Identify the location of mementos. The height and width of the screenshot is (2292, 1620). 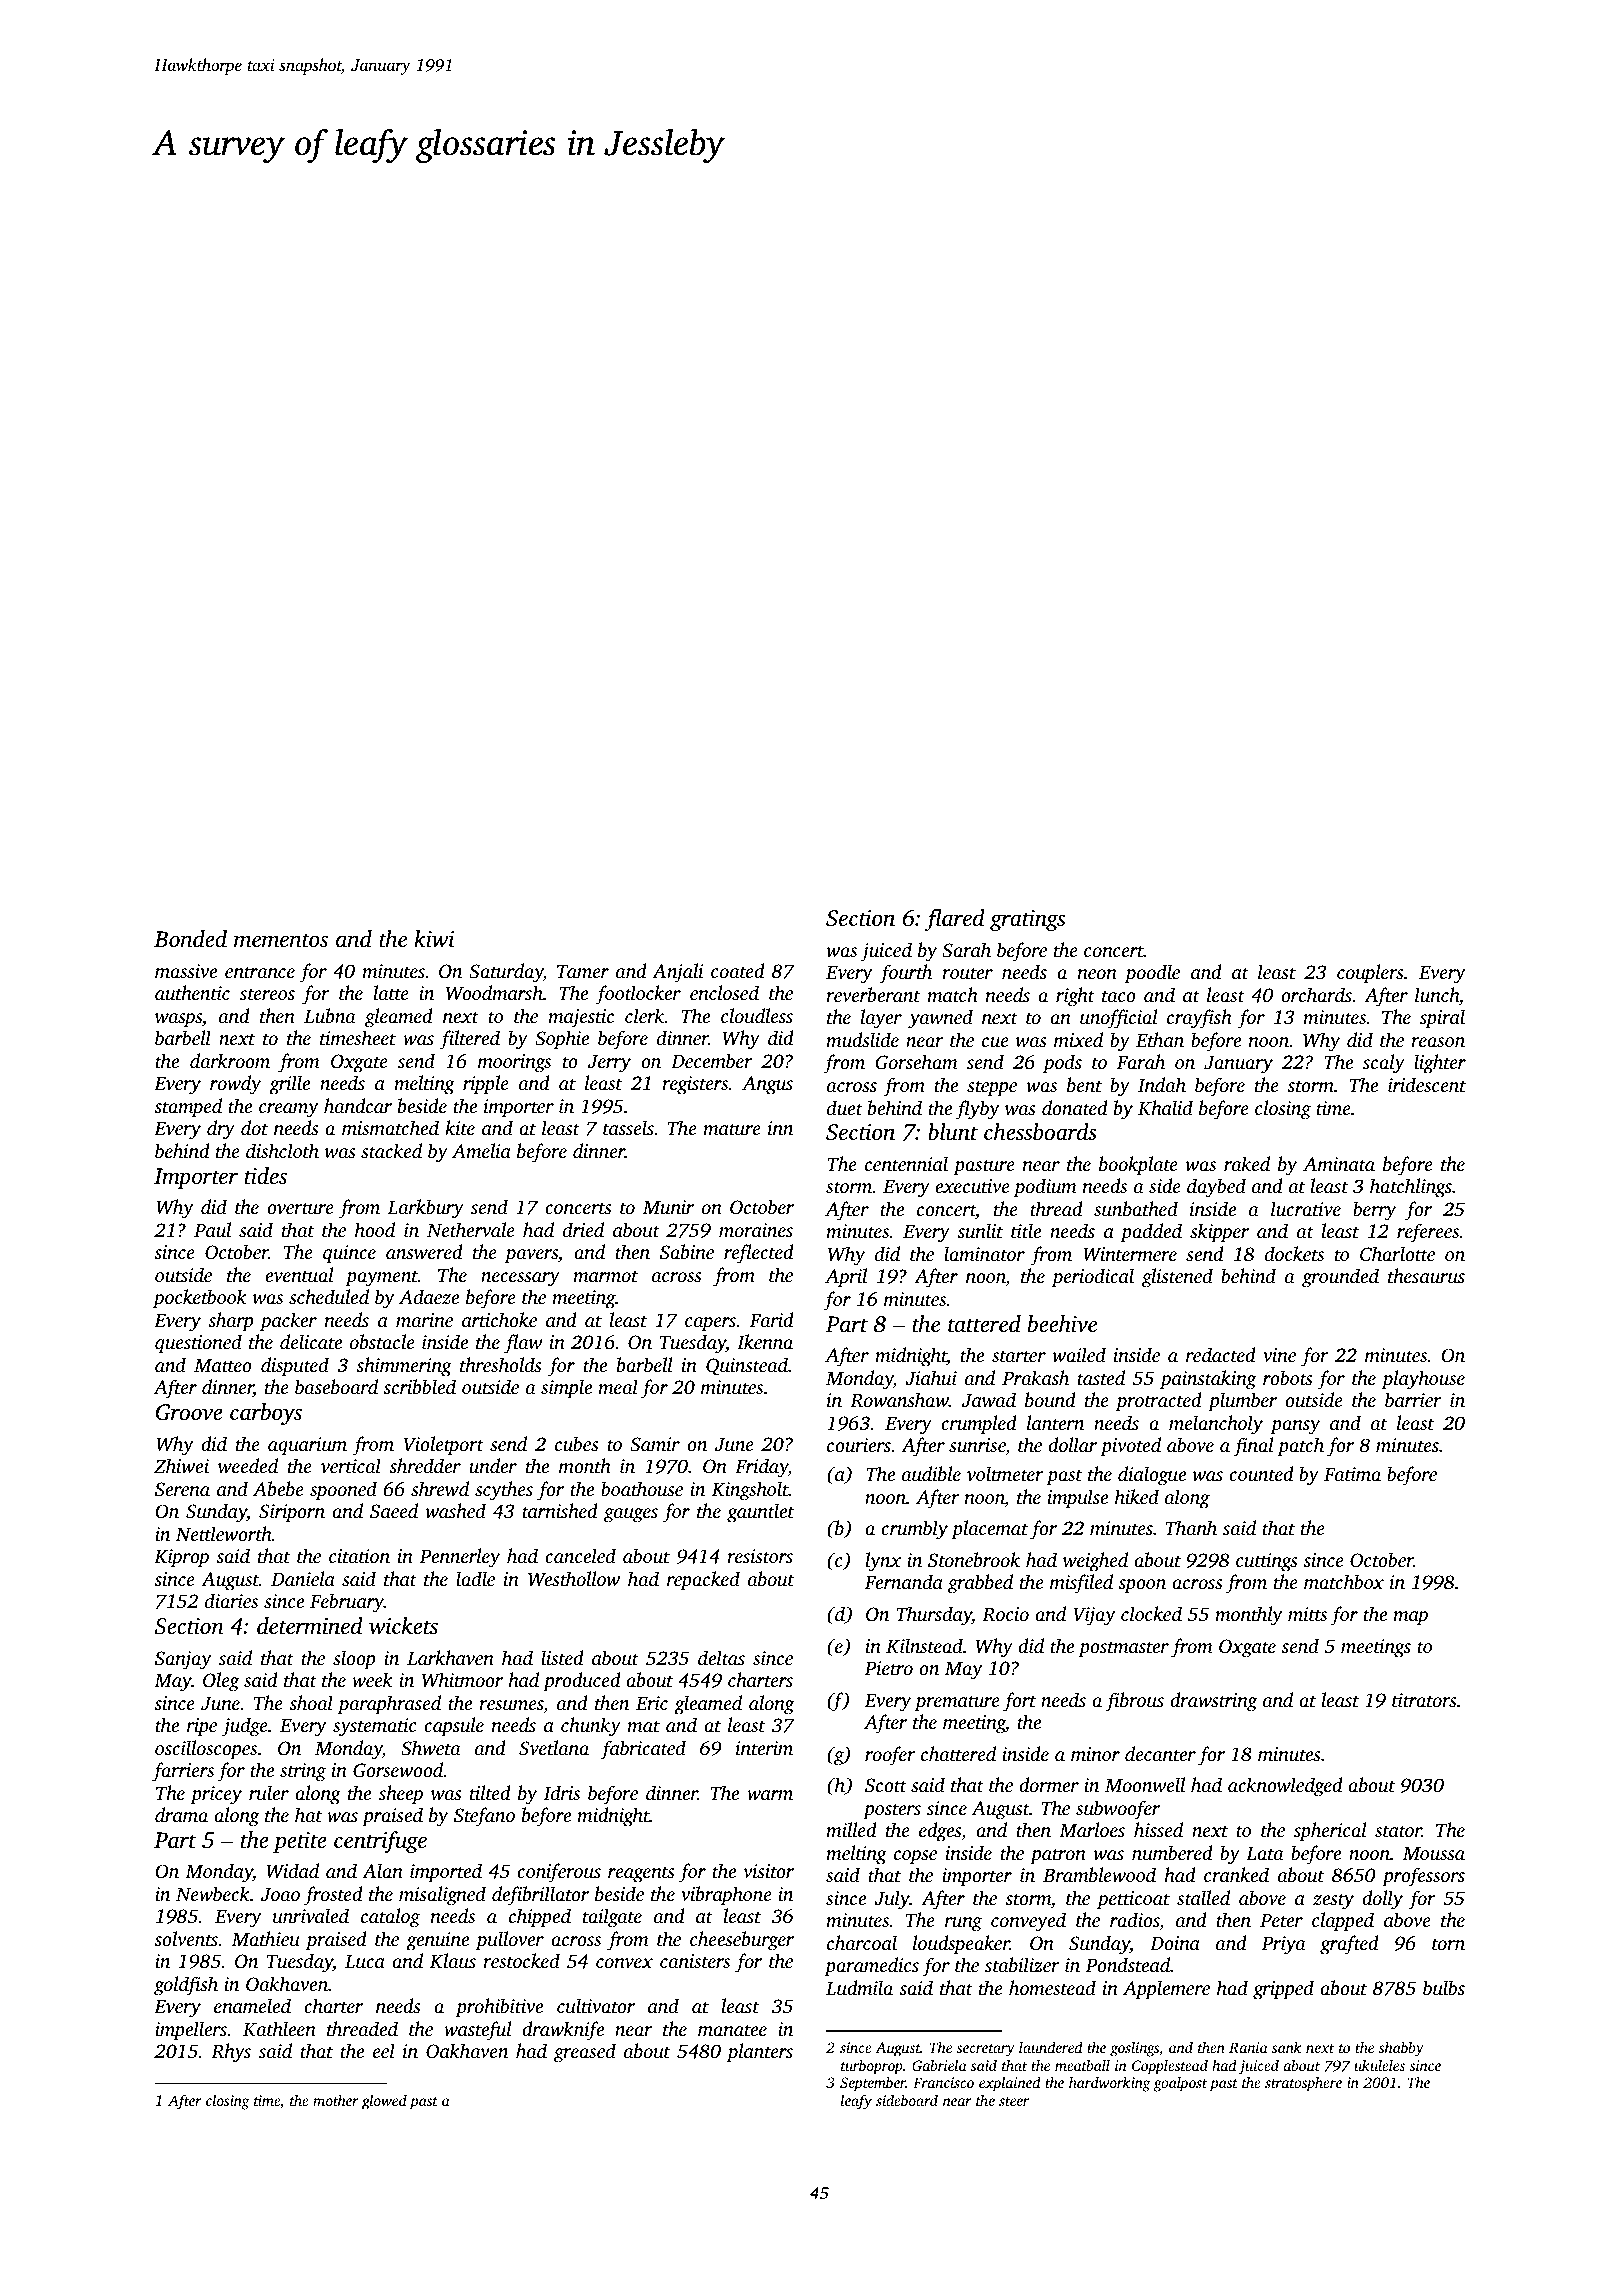
(281, 940).
